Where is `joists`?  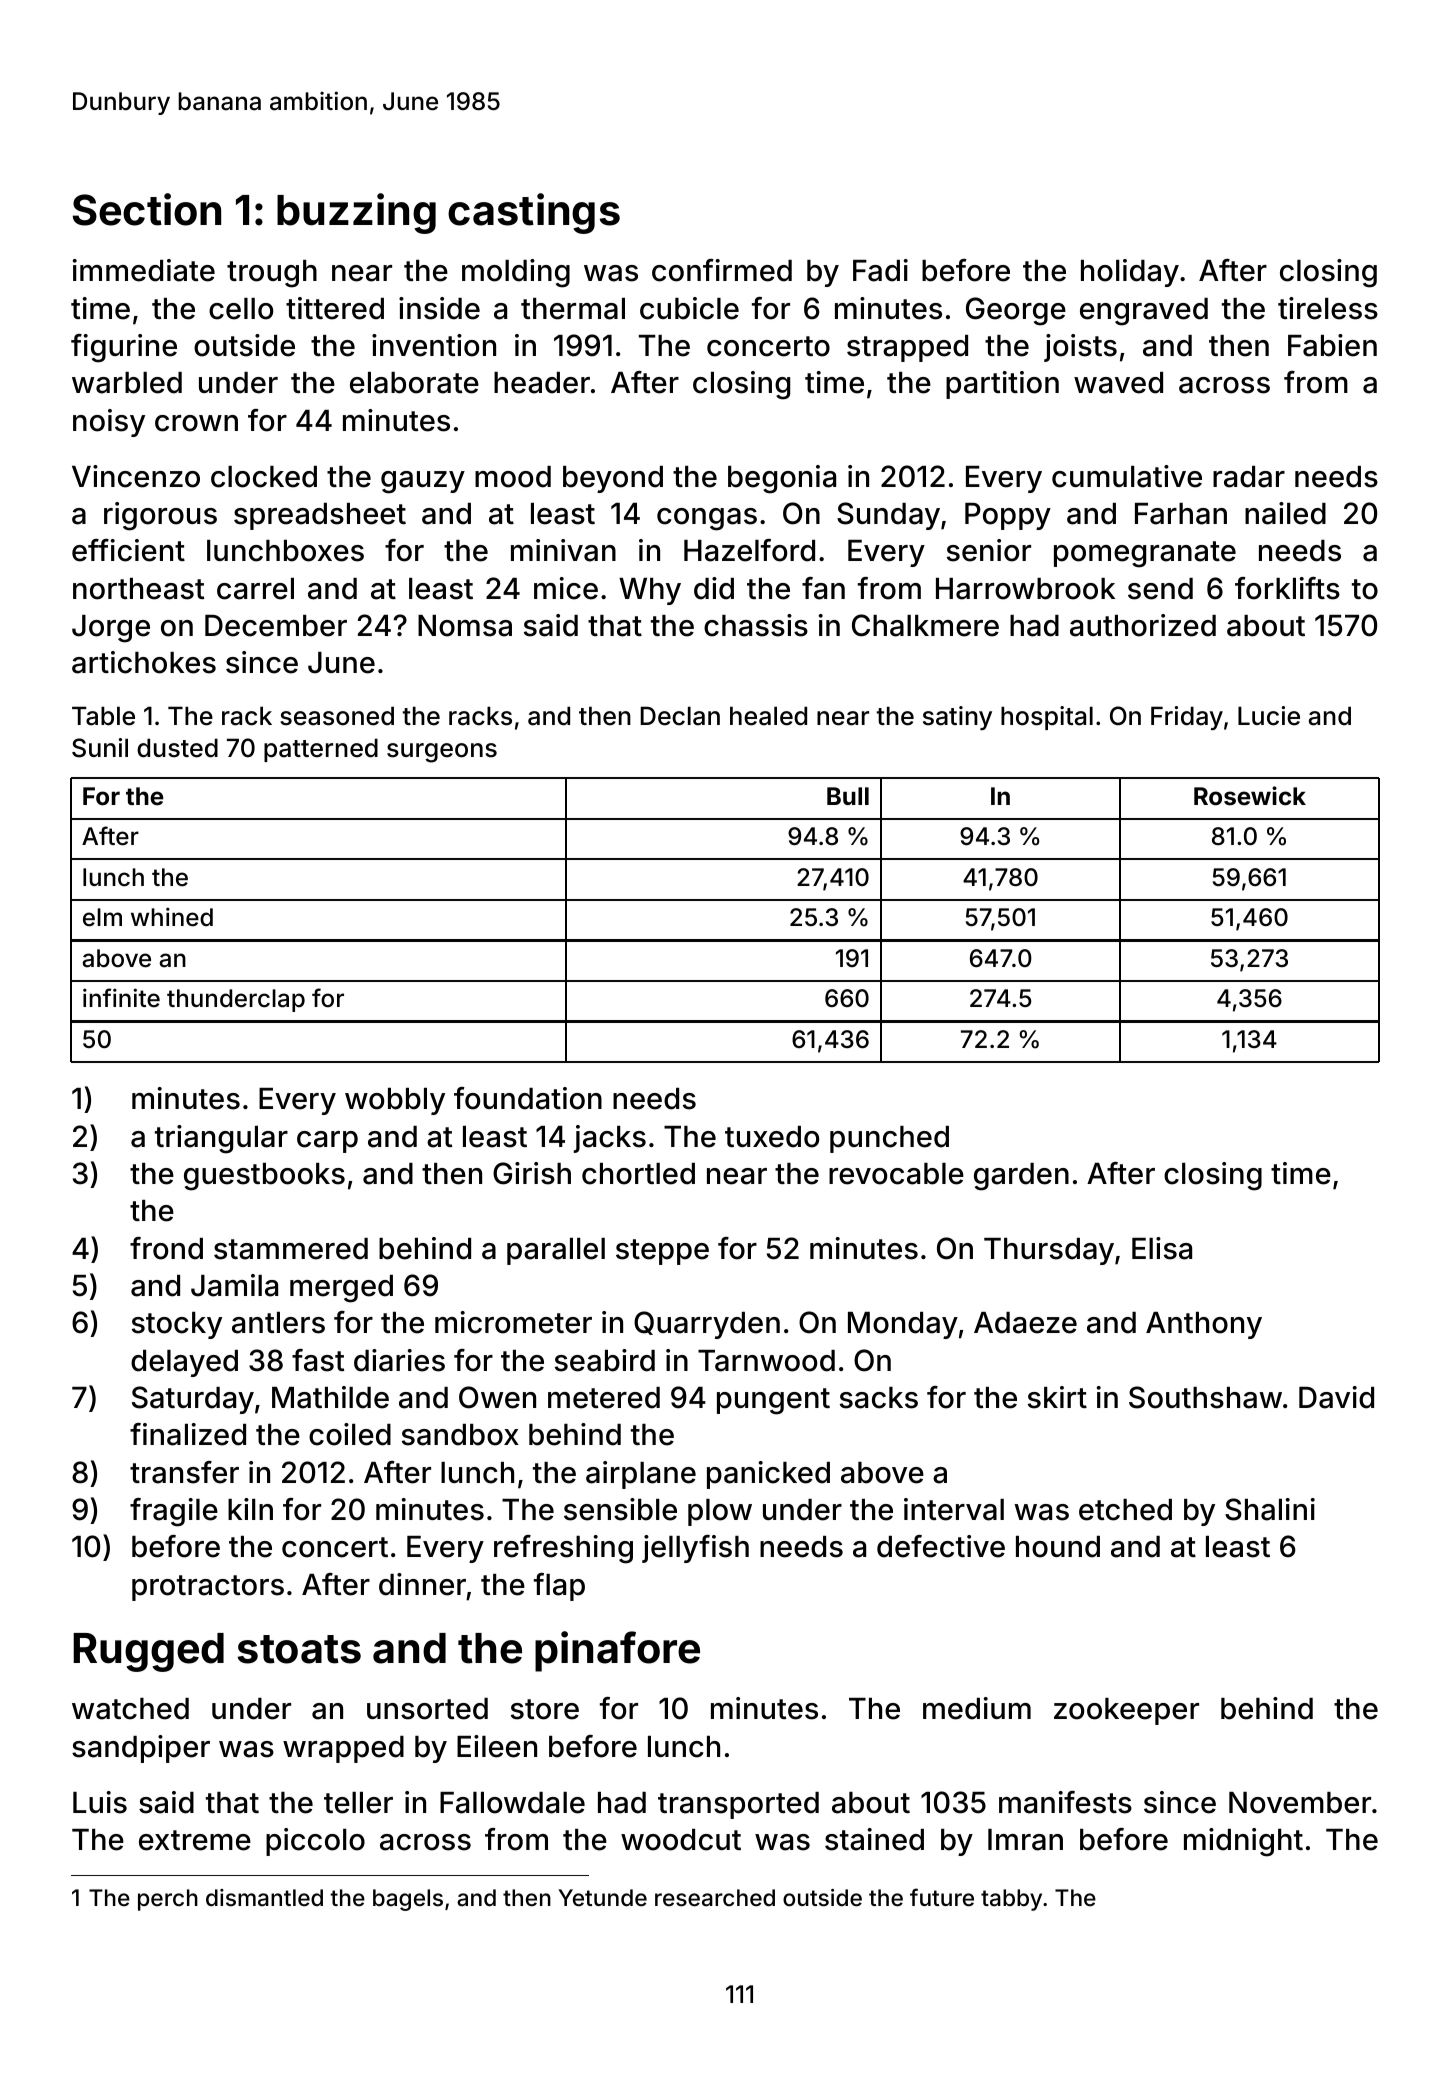 joists is located at coordinates (1080, 348).
